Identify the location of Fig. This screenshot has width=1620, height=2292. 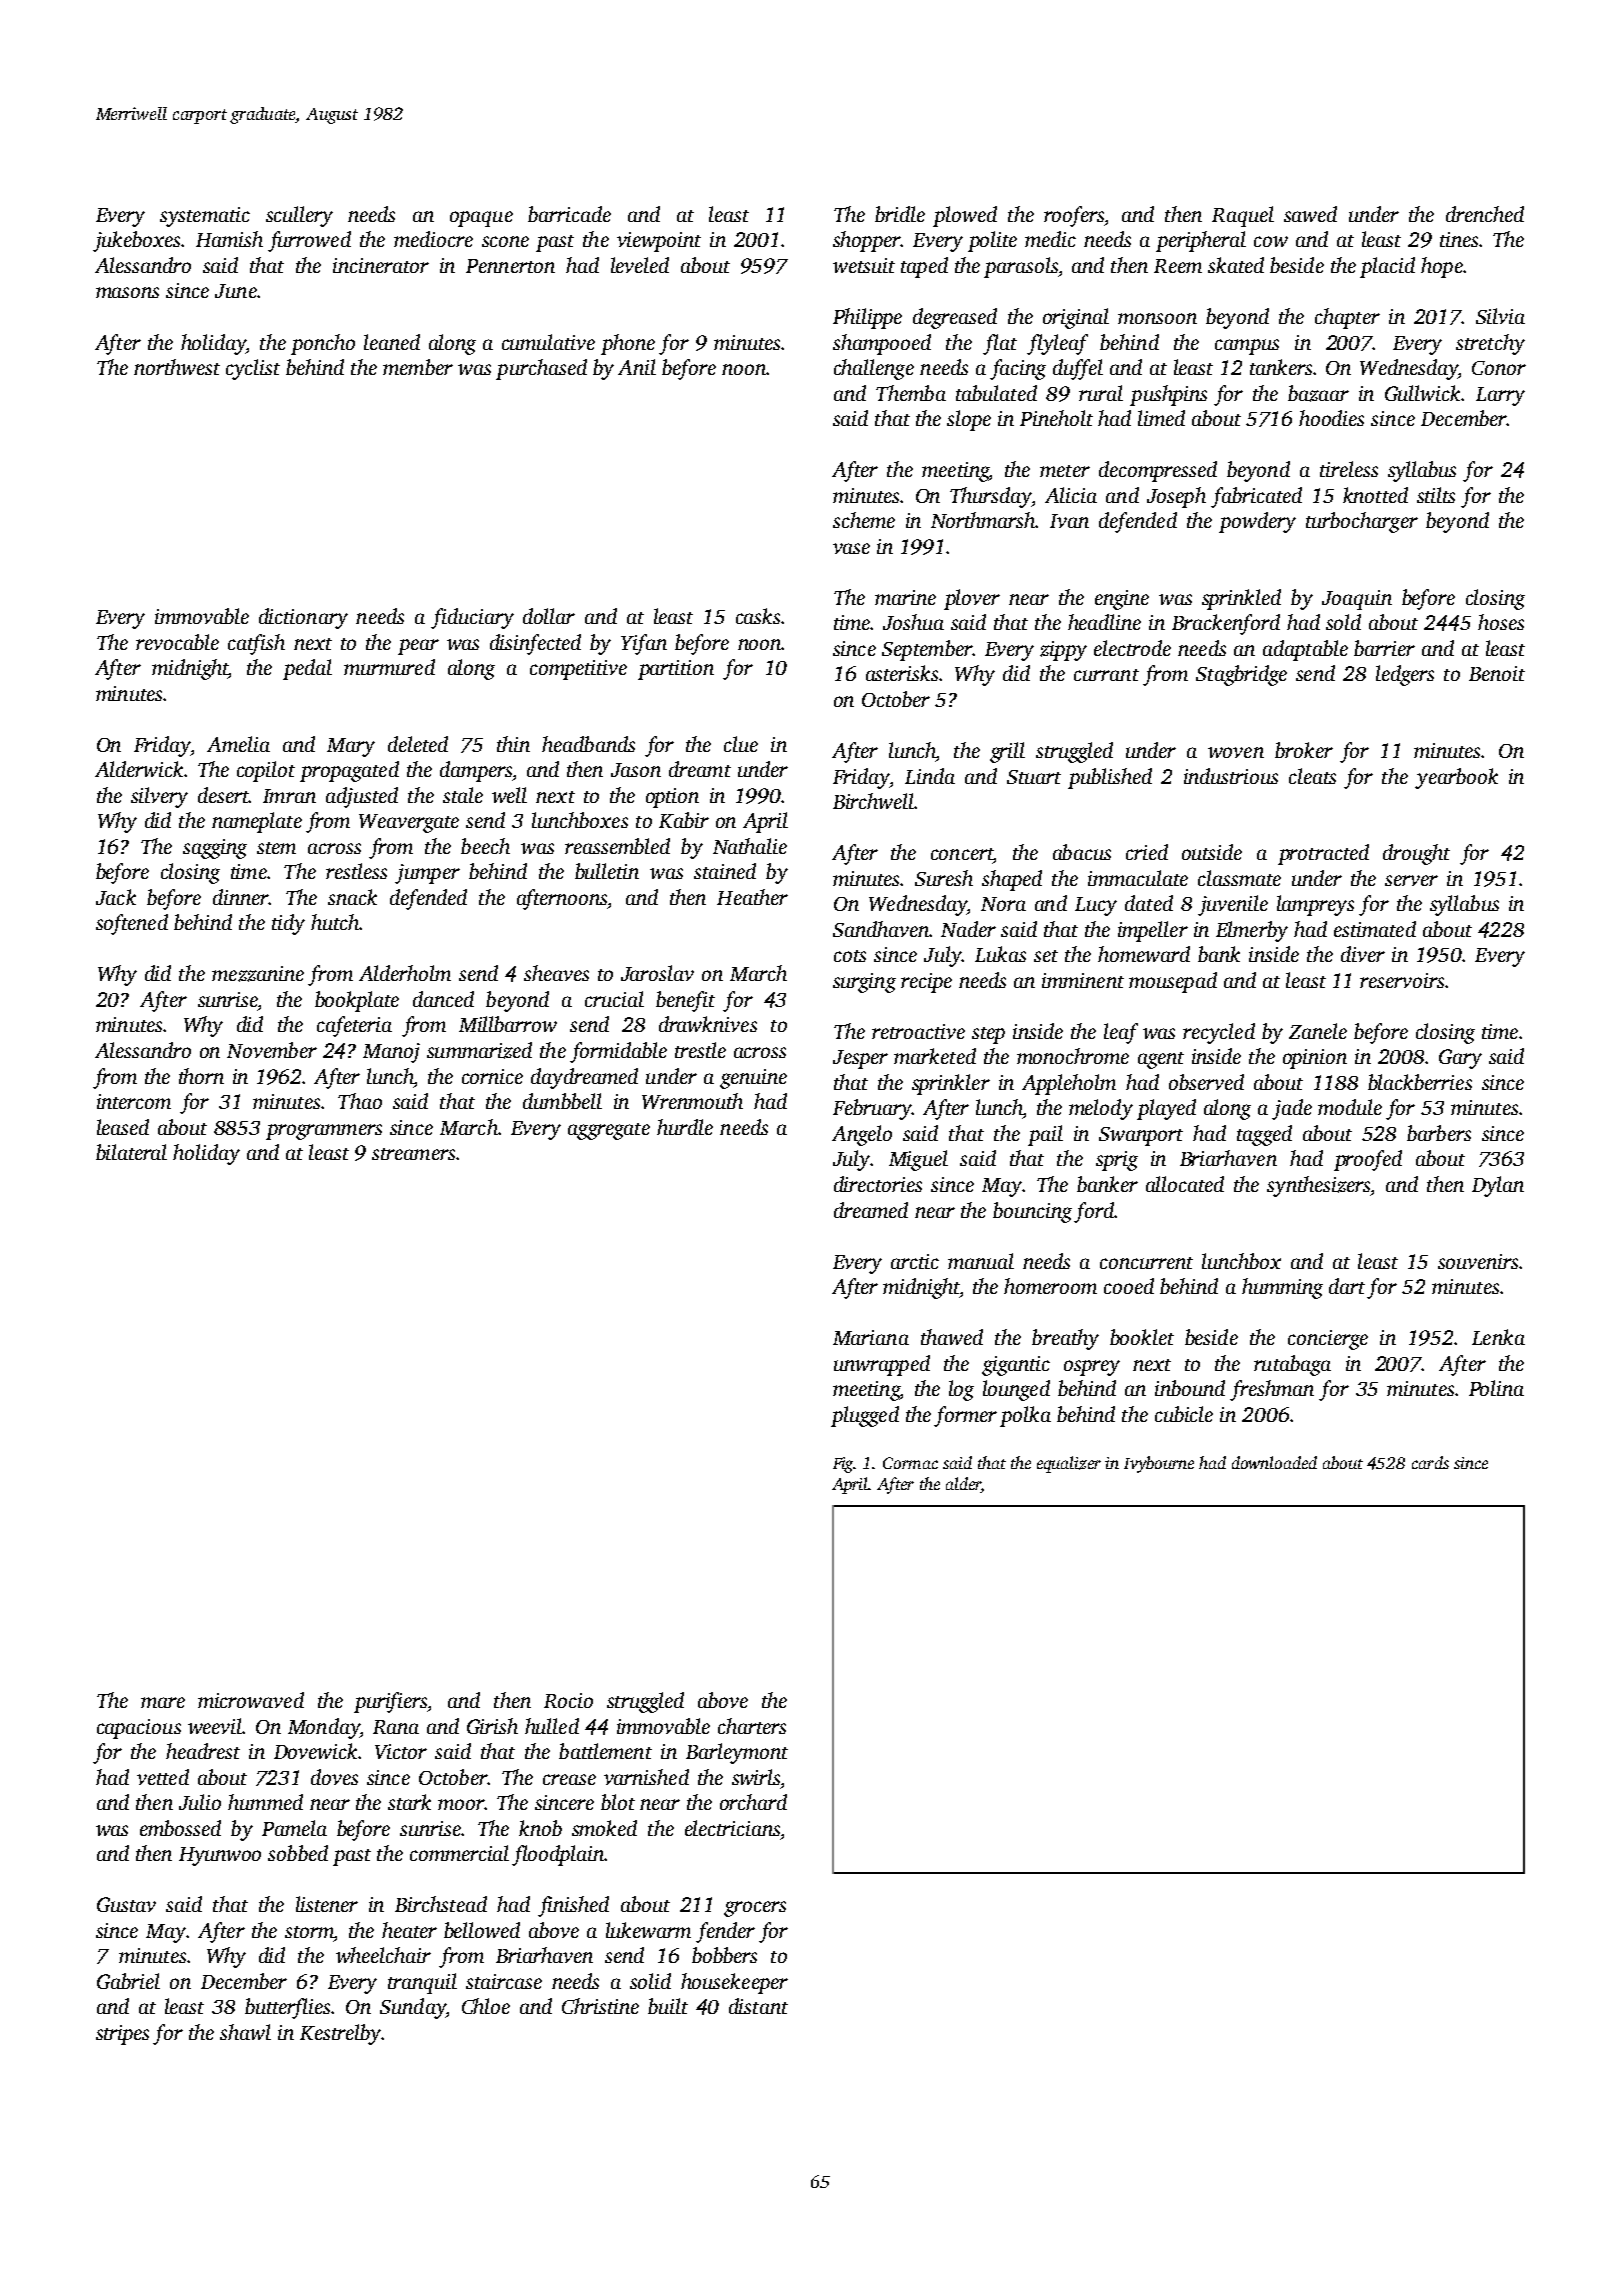
(843, 1465).
